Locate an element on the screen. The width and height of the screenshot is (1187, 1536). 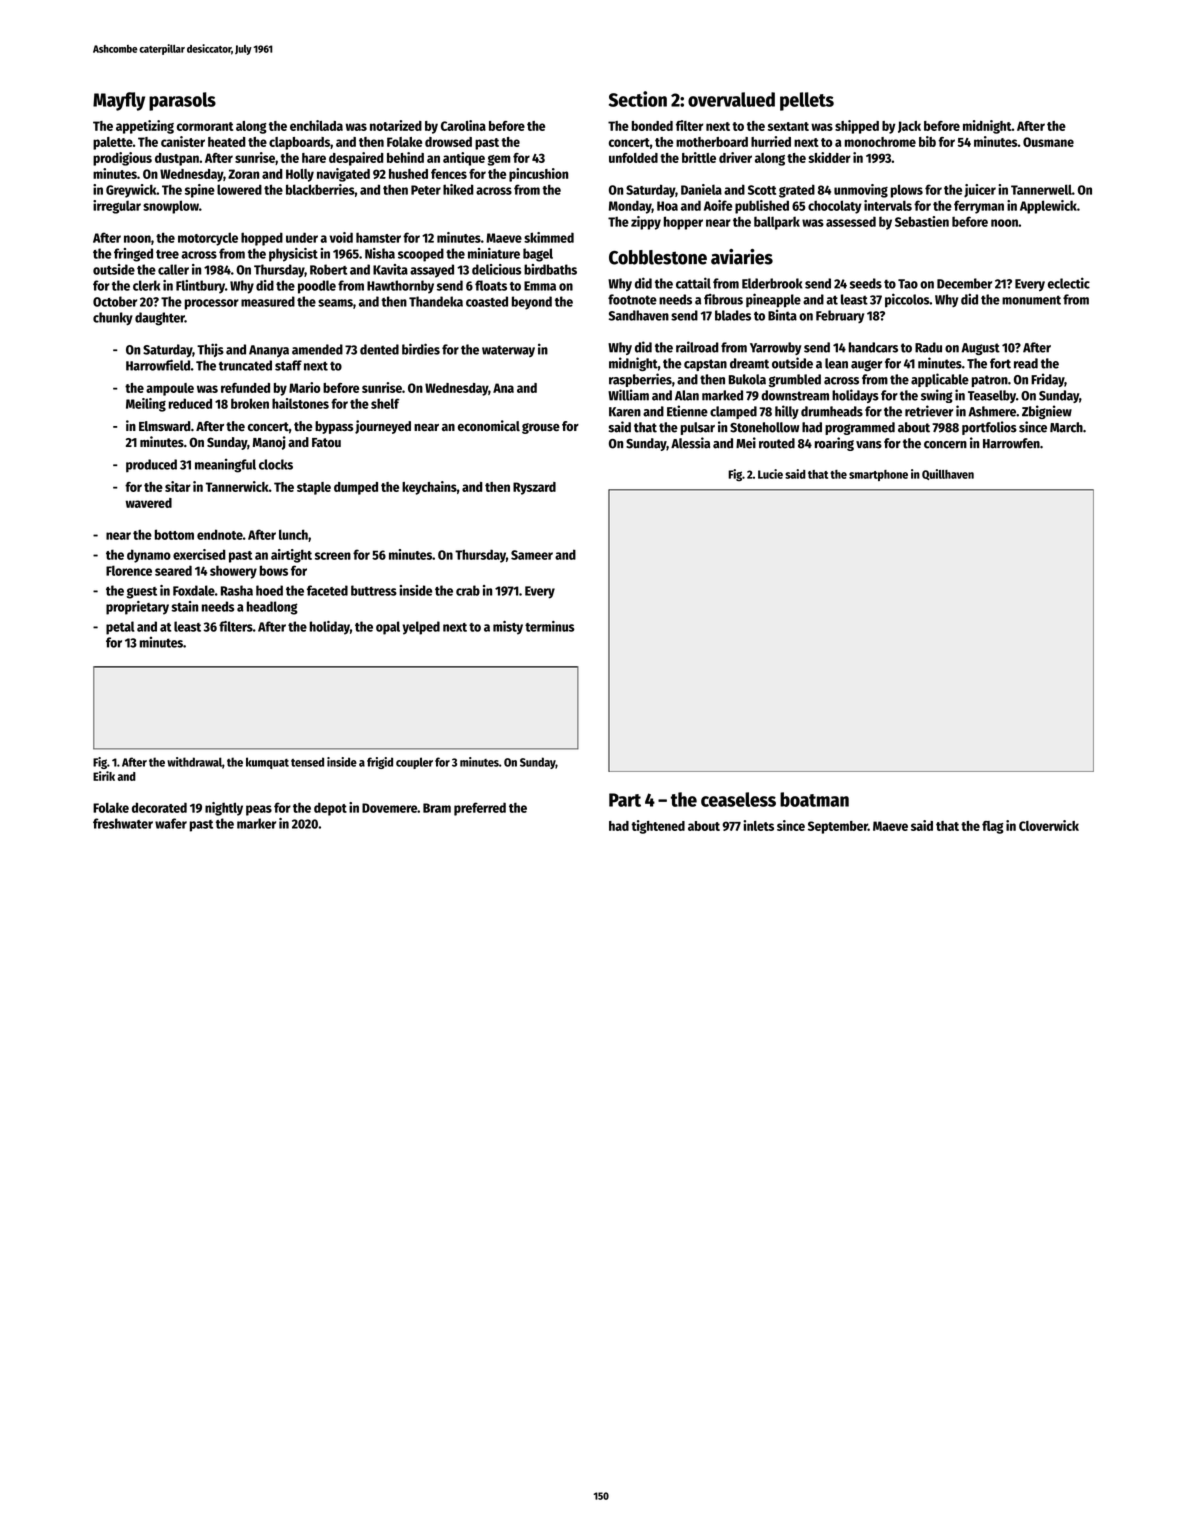
seeds is located at coordinates (866, 283).
